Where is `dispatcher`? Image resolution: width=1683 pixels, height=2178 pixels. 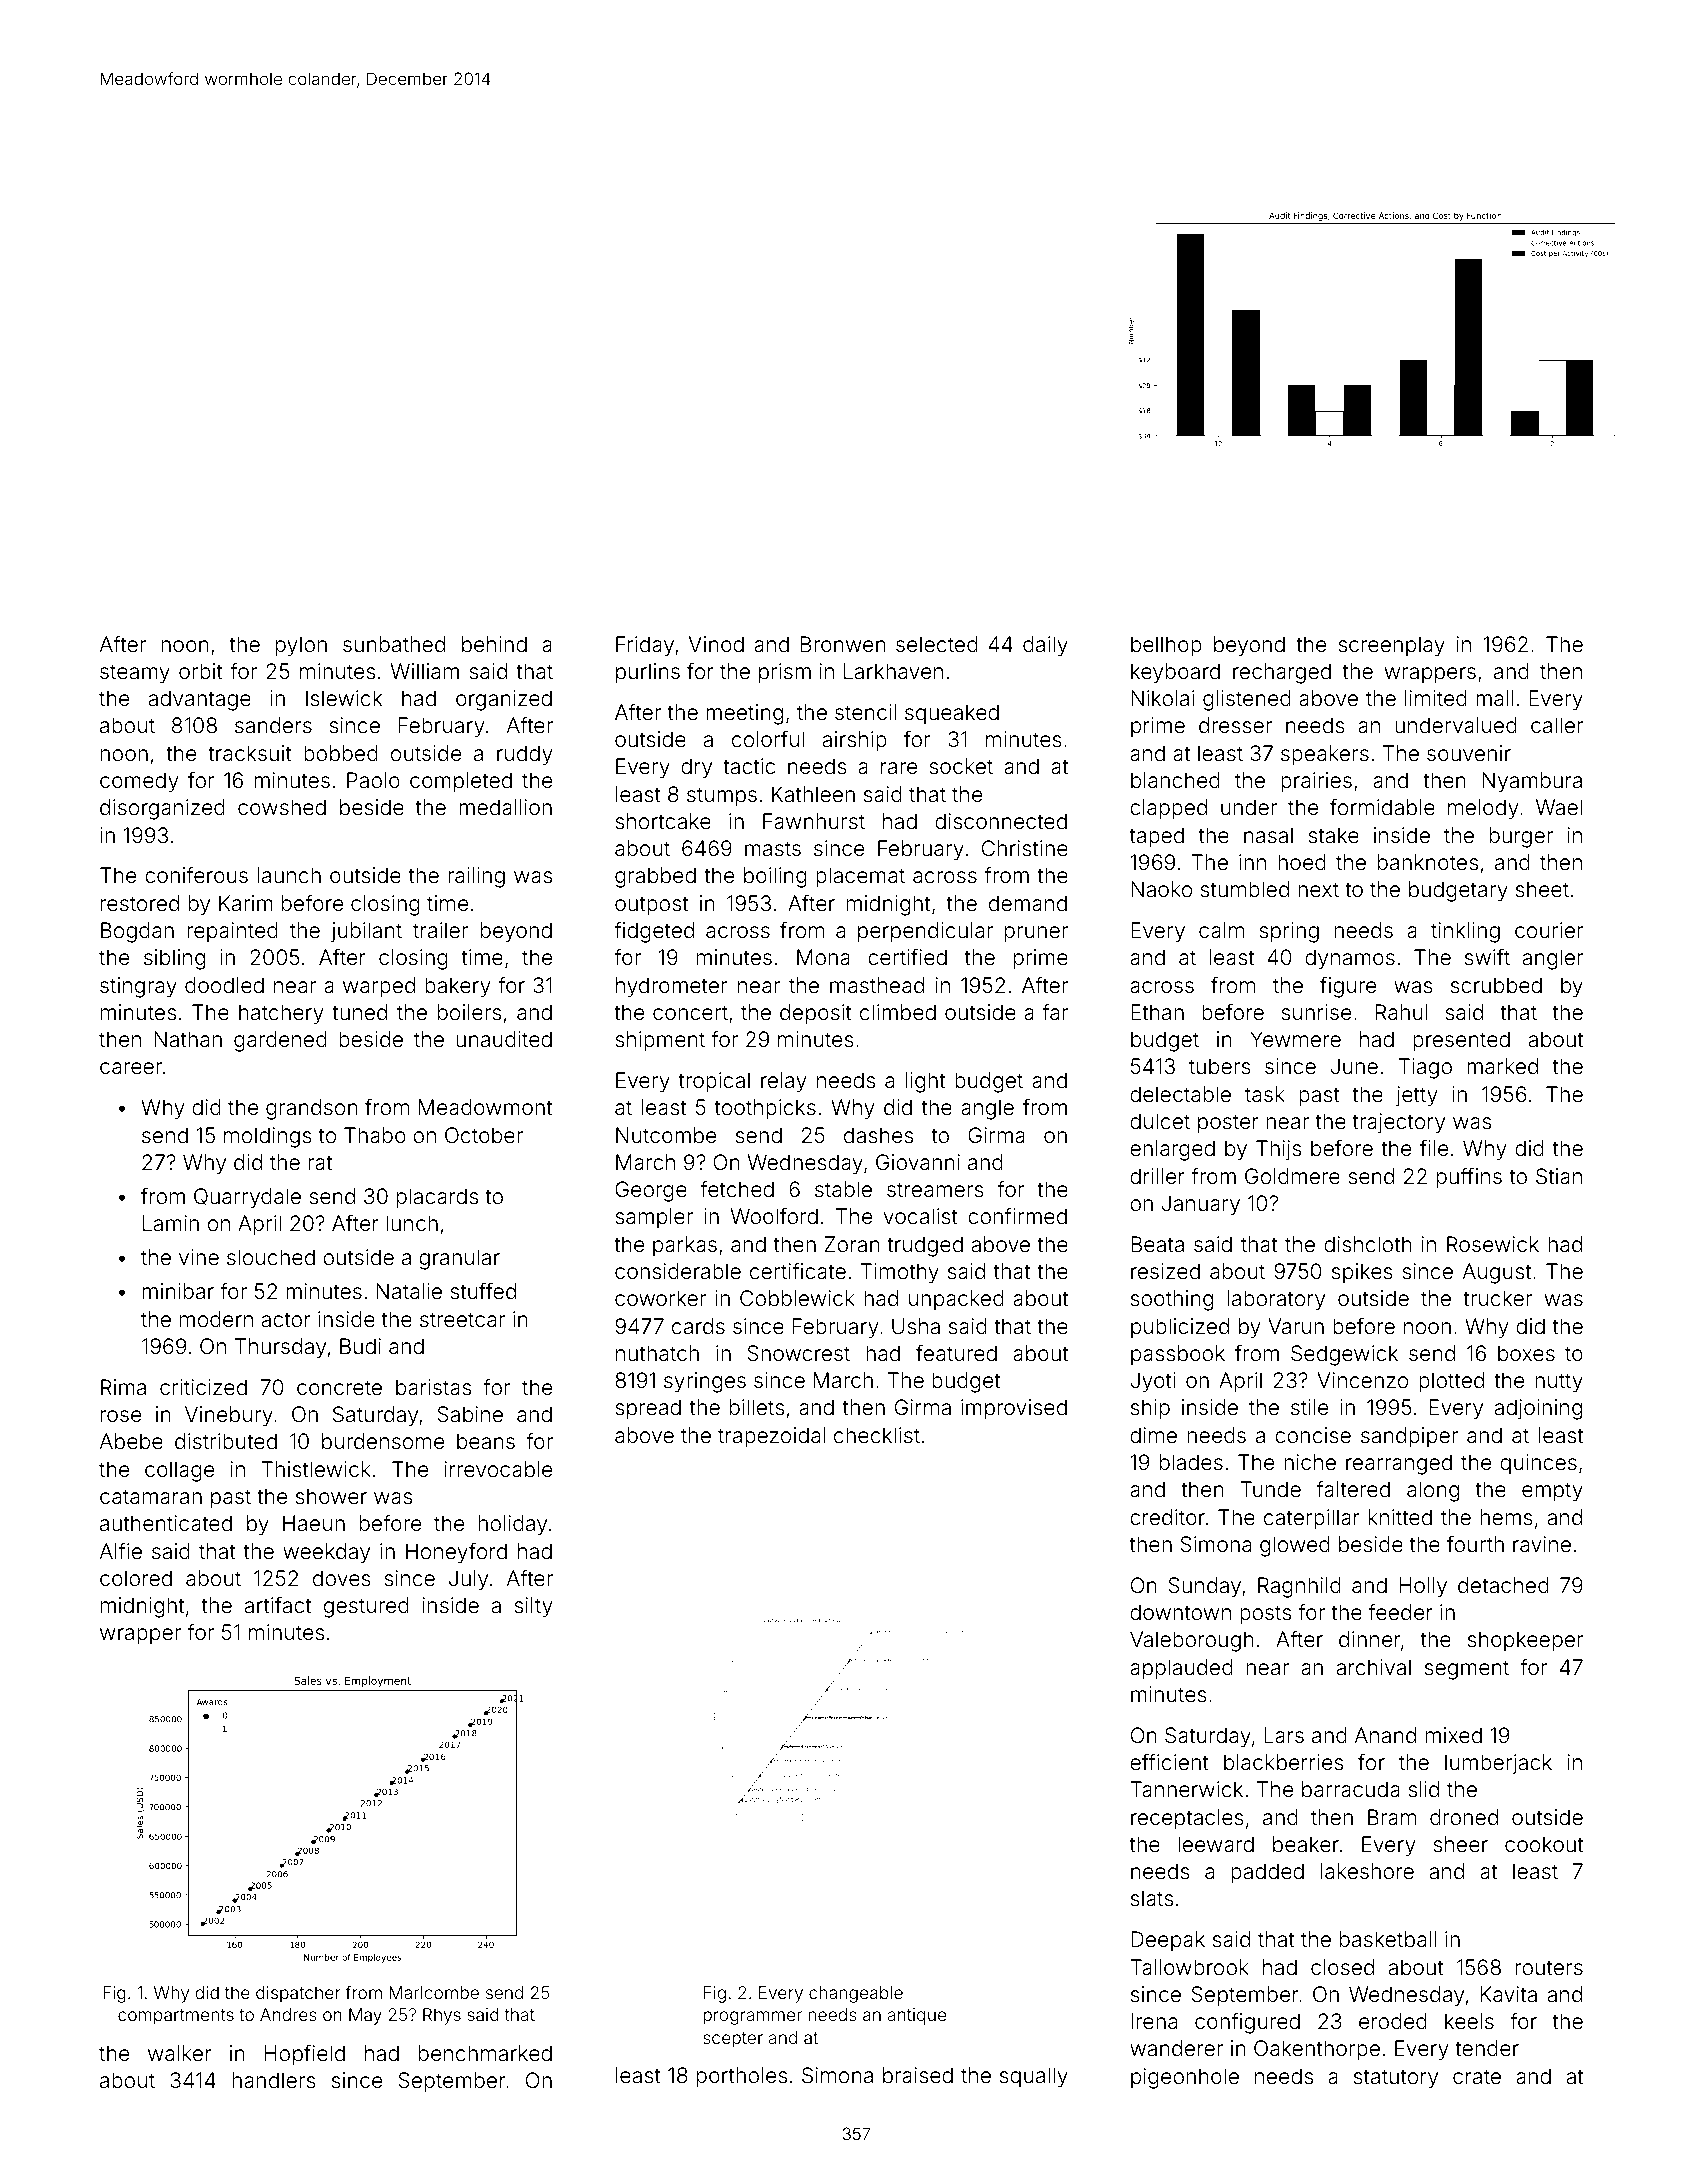 dispatcher is located at coordinates (298, 1994).
